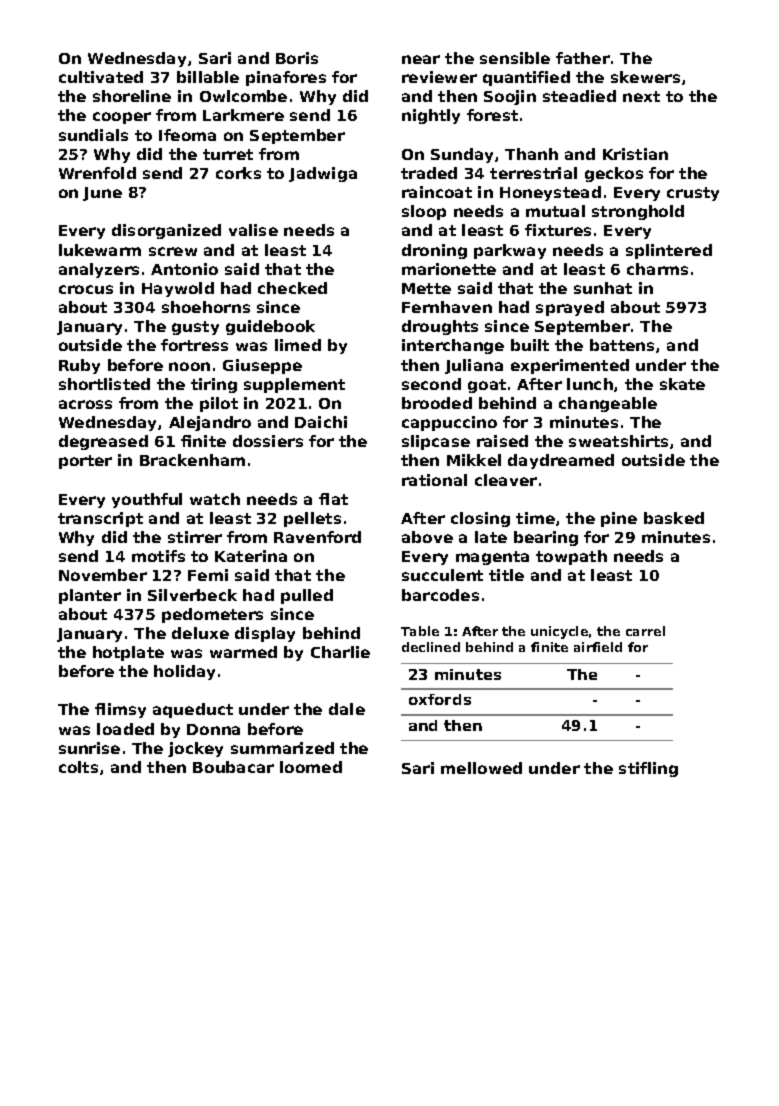  Describe the element at coordinates (619, 519) in the screenshot. I see `pine` at that location.
